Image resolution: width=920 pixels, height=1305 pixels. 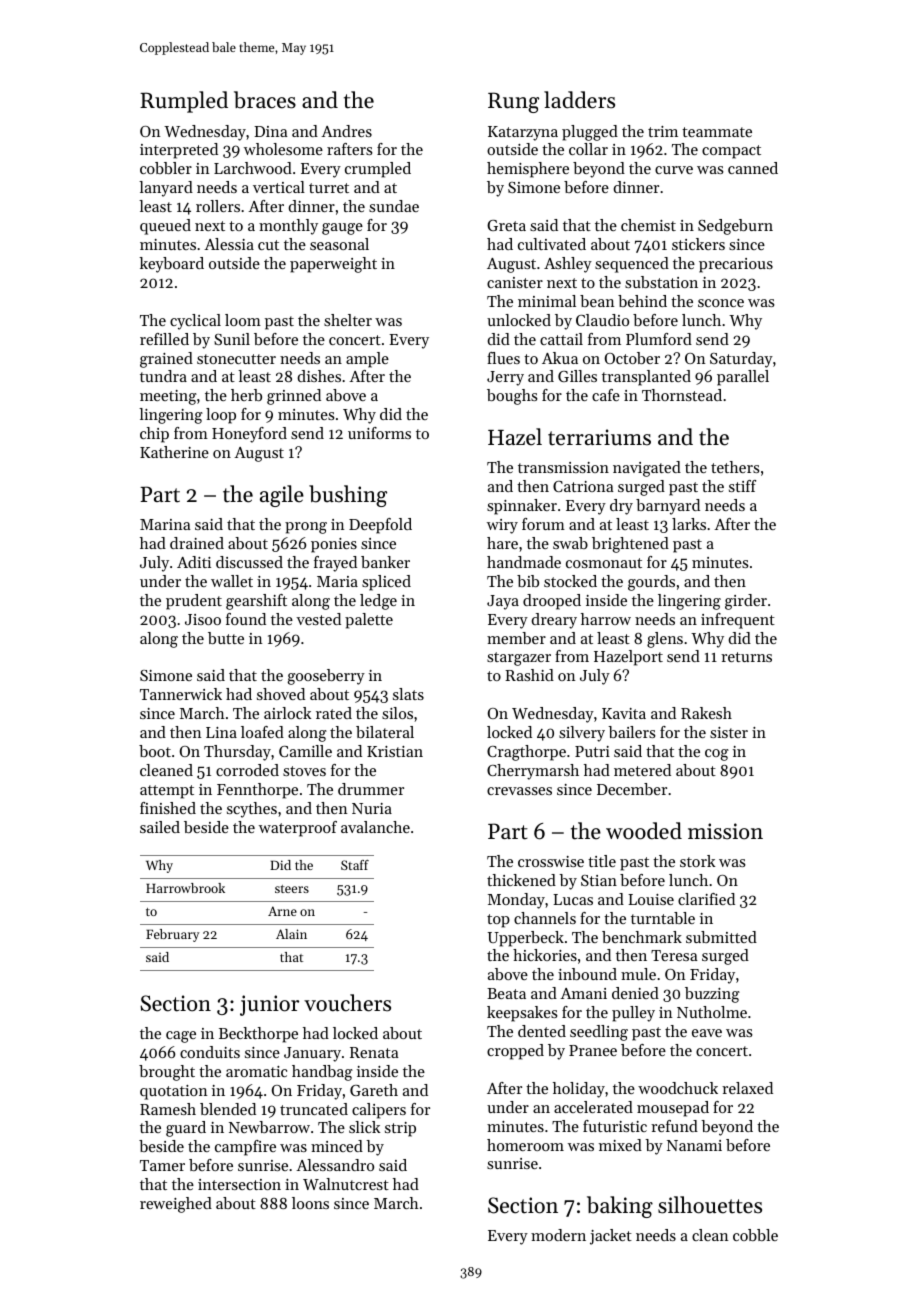 What do you see at coordinates (394, 206) in the screenshot?
I see `sundae` at bounding box center [394, 206].
